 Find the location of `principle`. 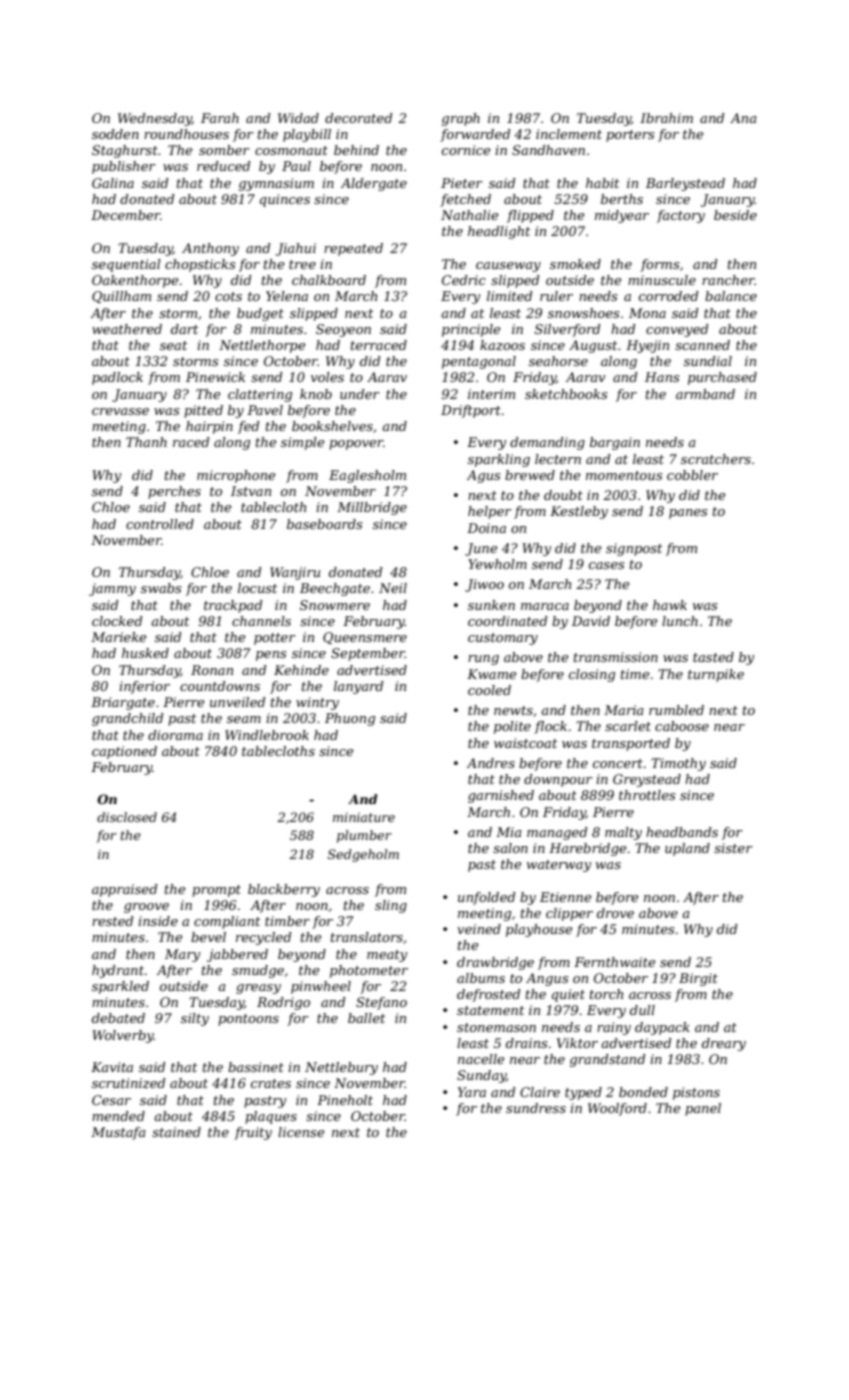

principle is located at coordinates (471, 330).
